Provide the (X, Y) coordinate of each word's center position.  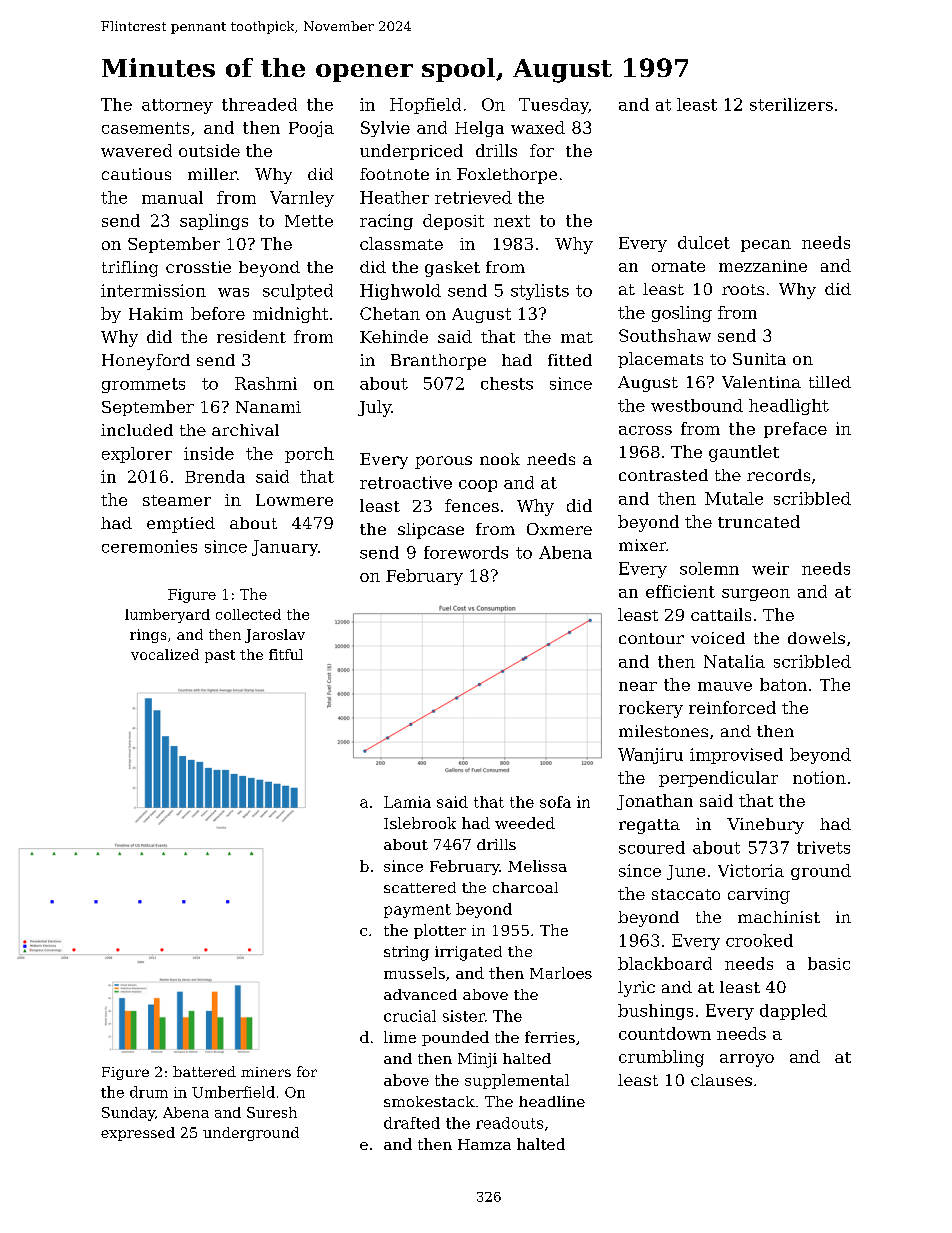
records (778, 475)
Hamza (484, 1144)
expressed (138, 1134)
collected (248, 614)
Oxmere (559, 529)
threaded (259, 104)
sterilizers (791, 104)
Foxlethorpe (507, 176)
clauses (721, 1080)
